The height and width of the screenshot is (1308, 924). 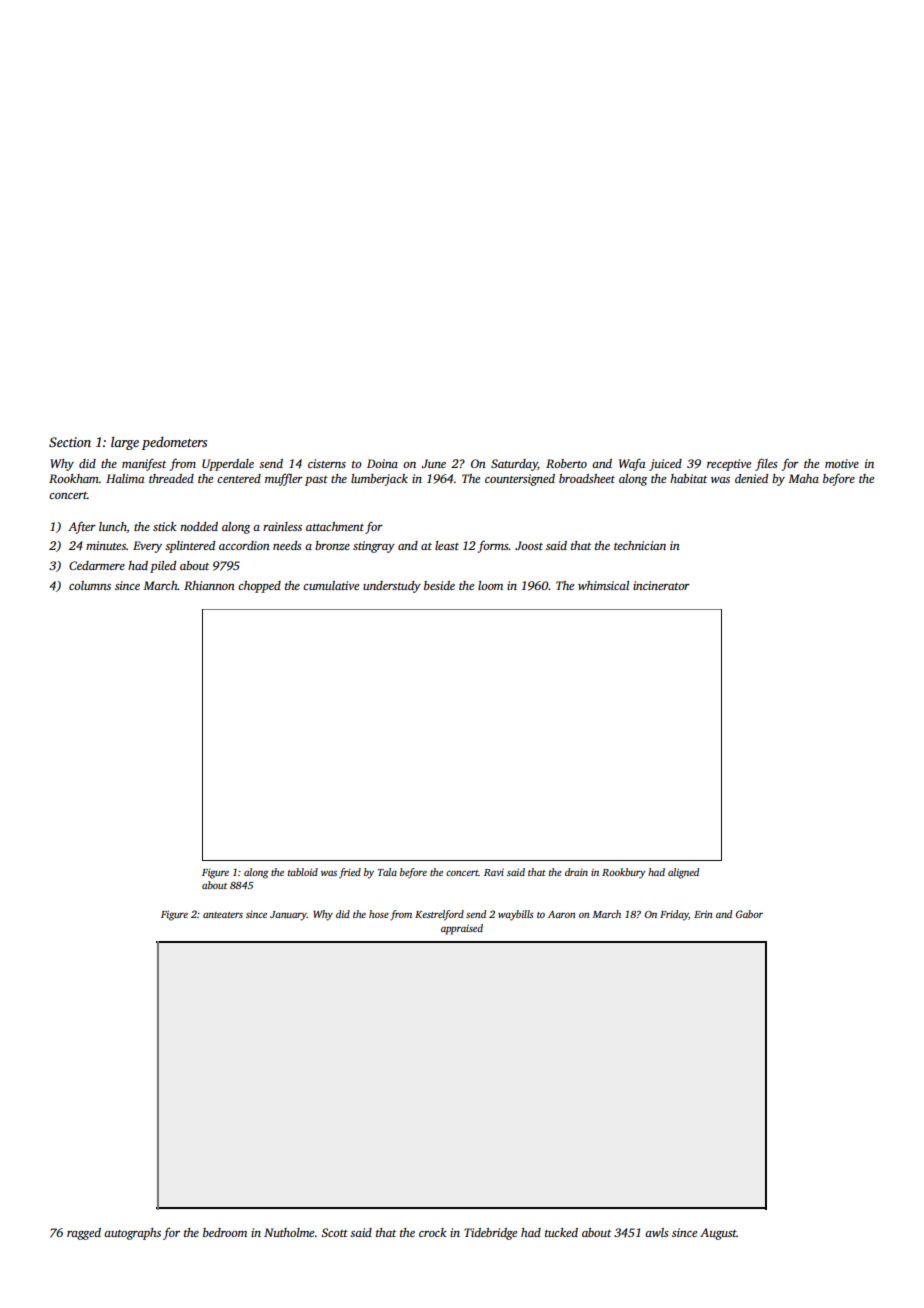 I want to click on Tala, so click(x=387, y=872).
